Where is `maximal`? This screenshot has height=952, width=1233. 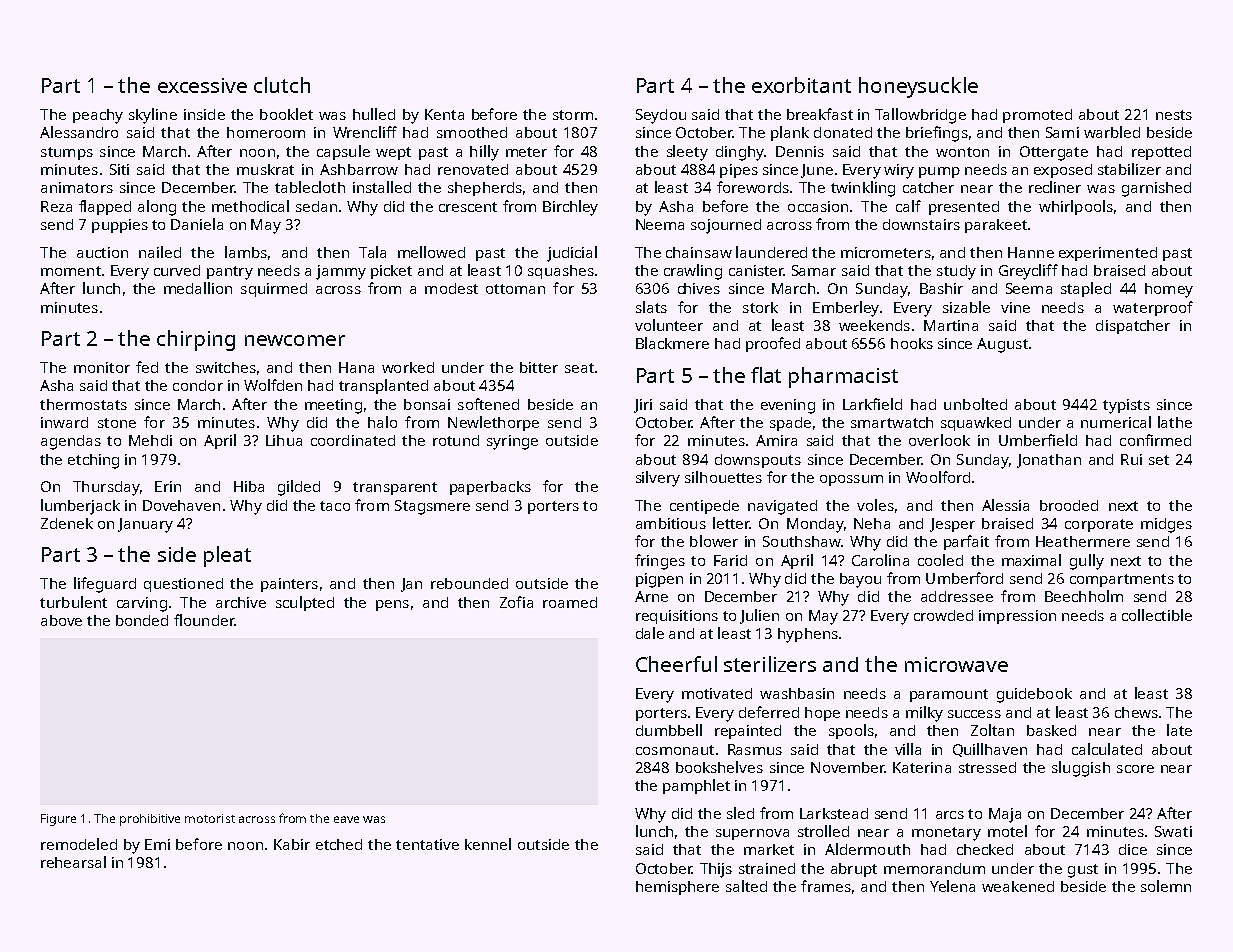 maximal is located at coordinates (1031, 560).
